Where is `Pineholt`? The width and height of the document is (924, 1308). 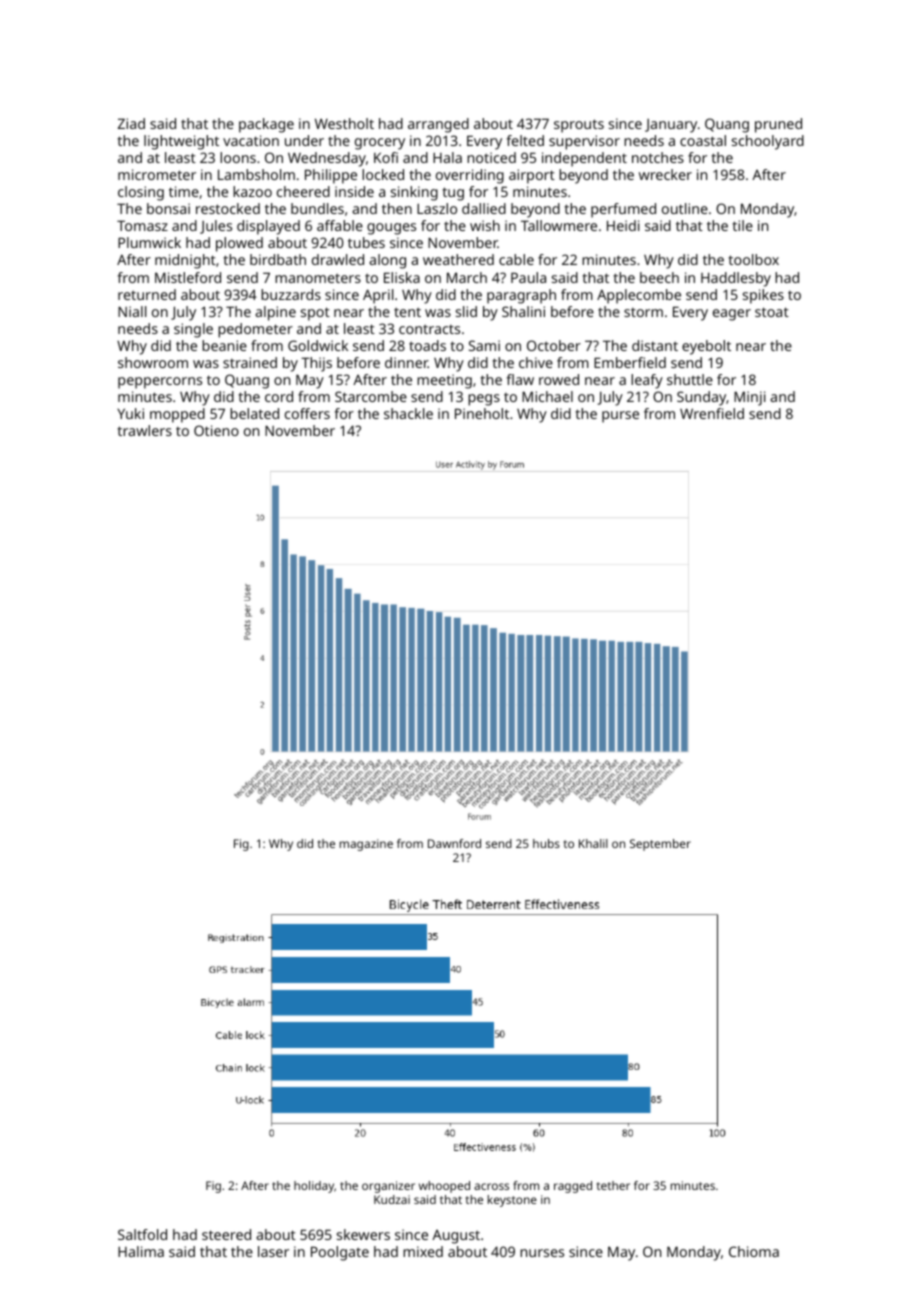 Pineholt is located at coordinates (482, 413).
